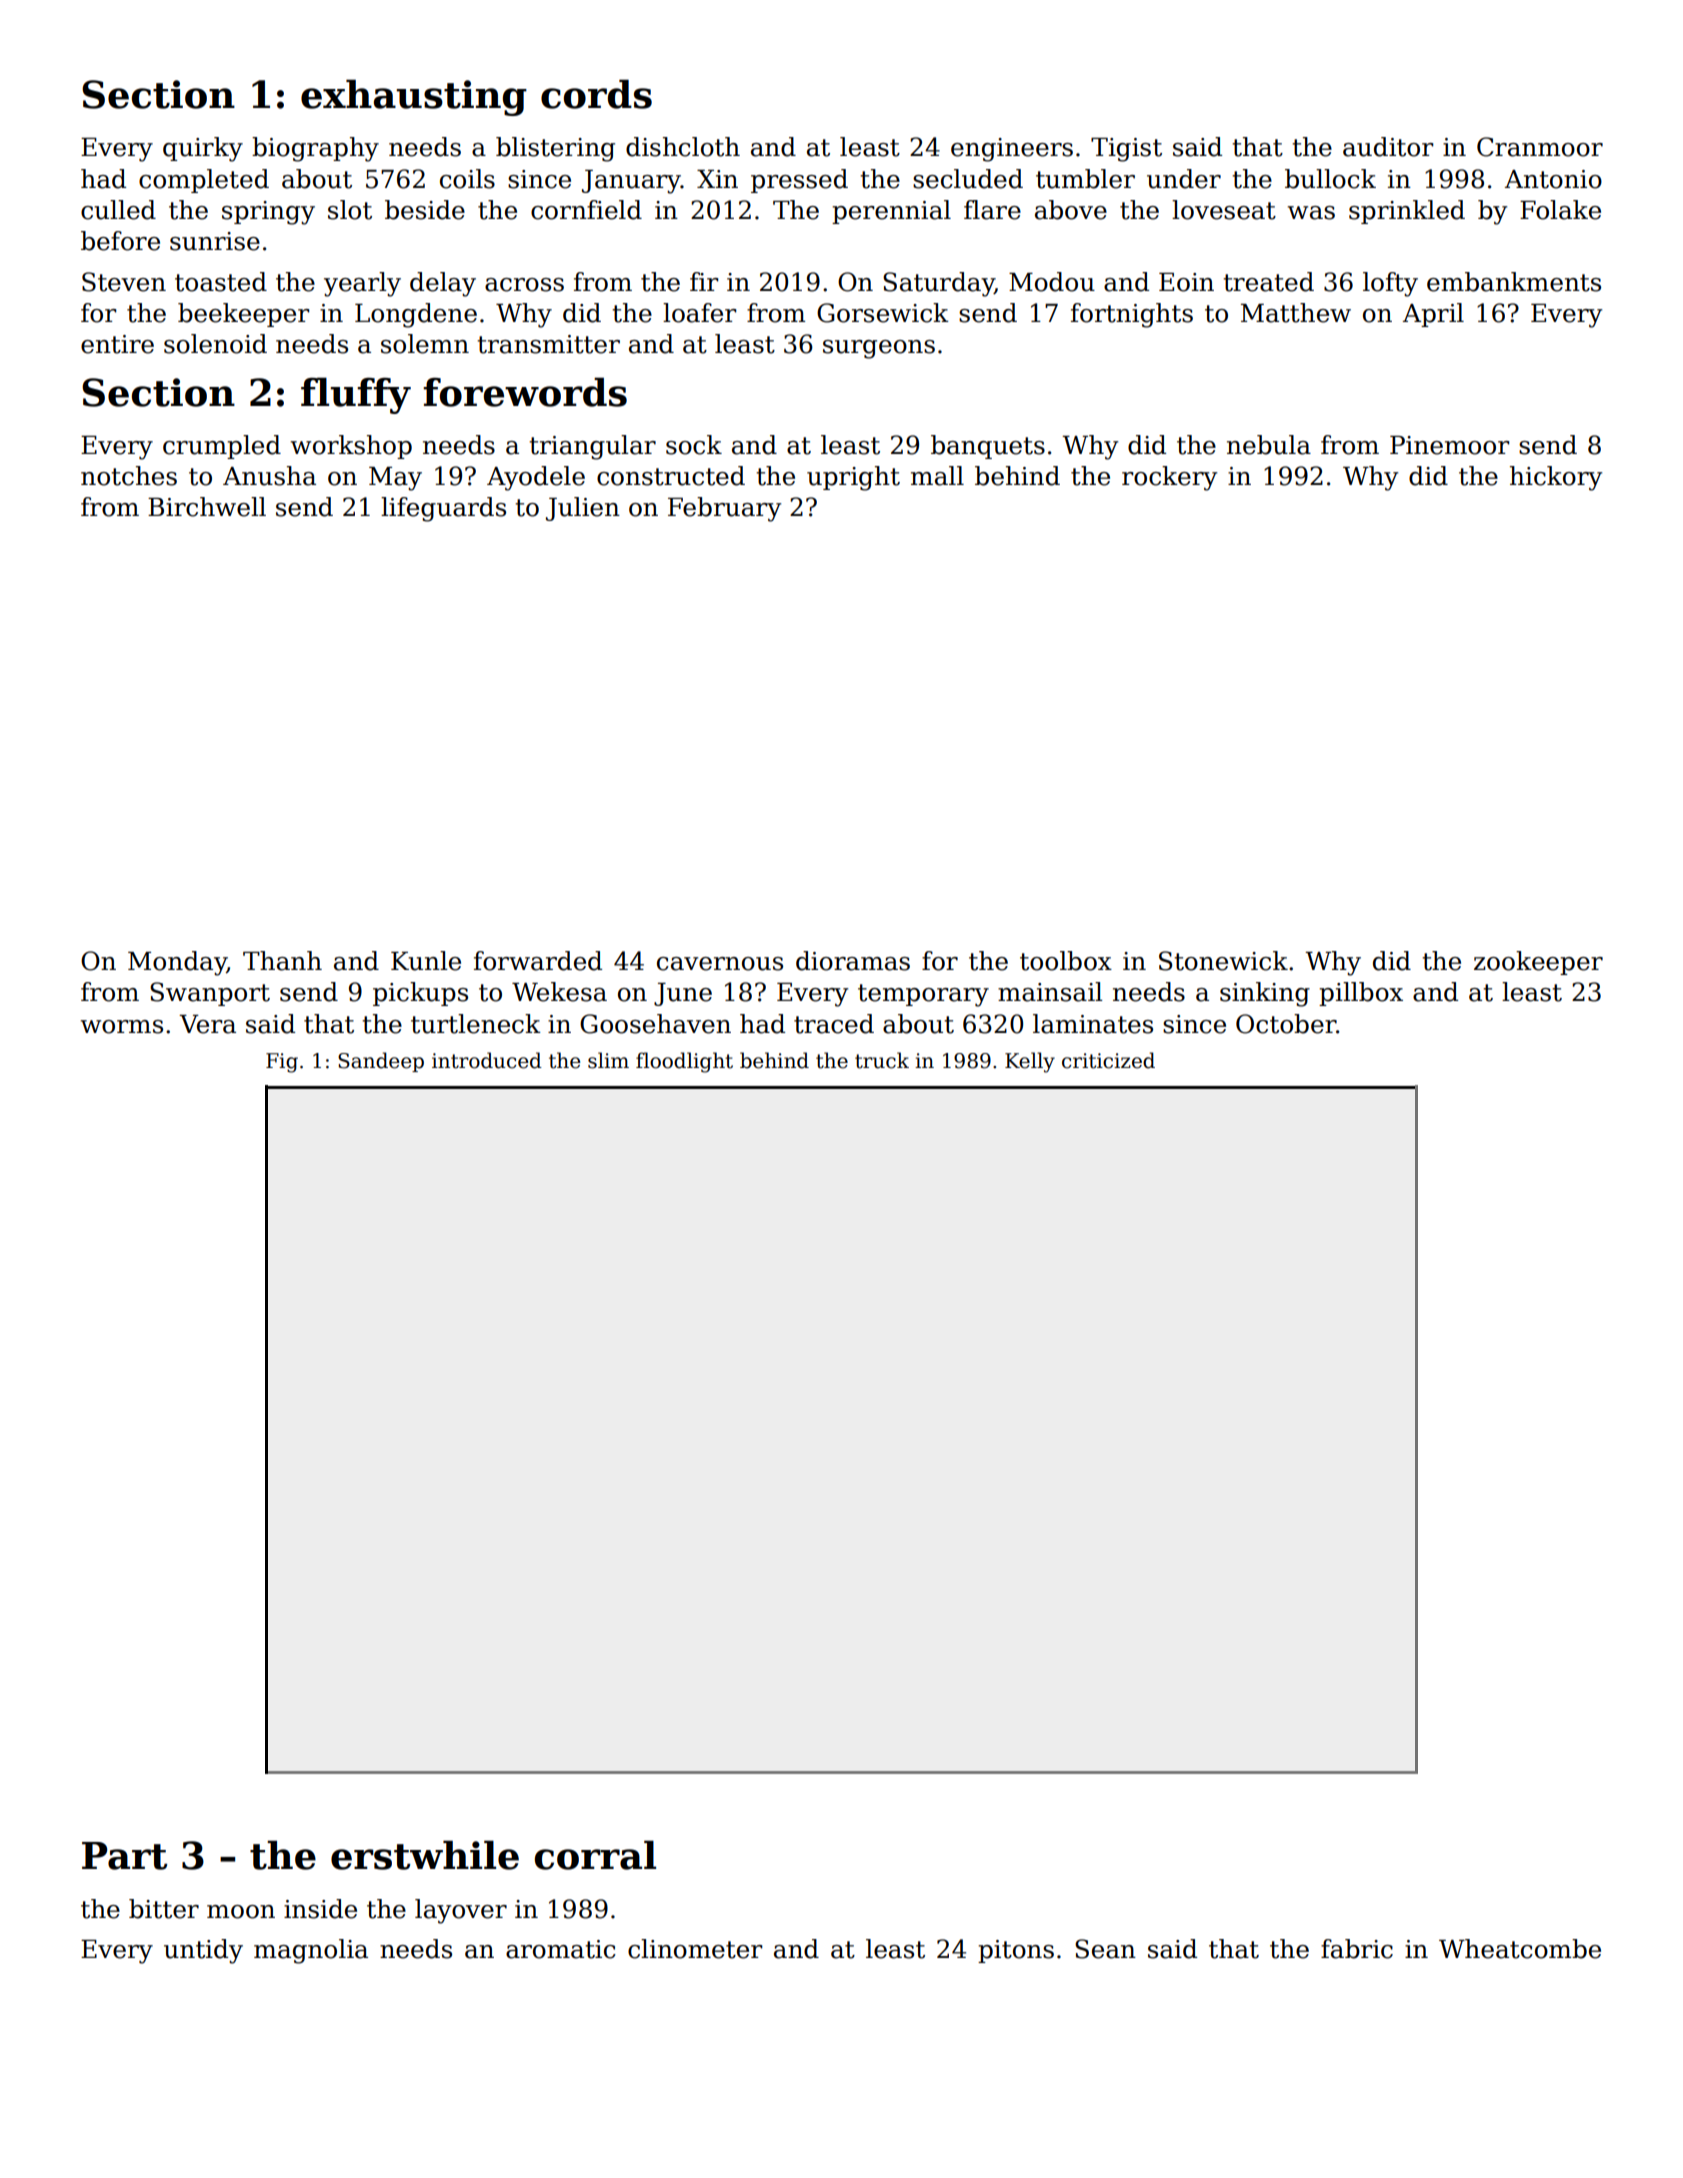  I want to click on aromatic, so click(561, 1949).
